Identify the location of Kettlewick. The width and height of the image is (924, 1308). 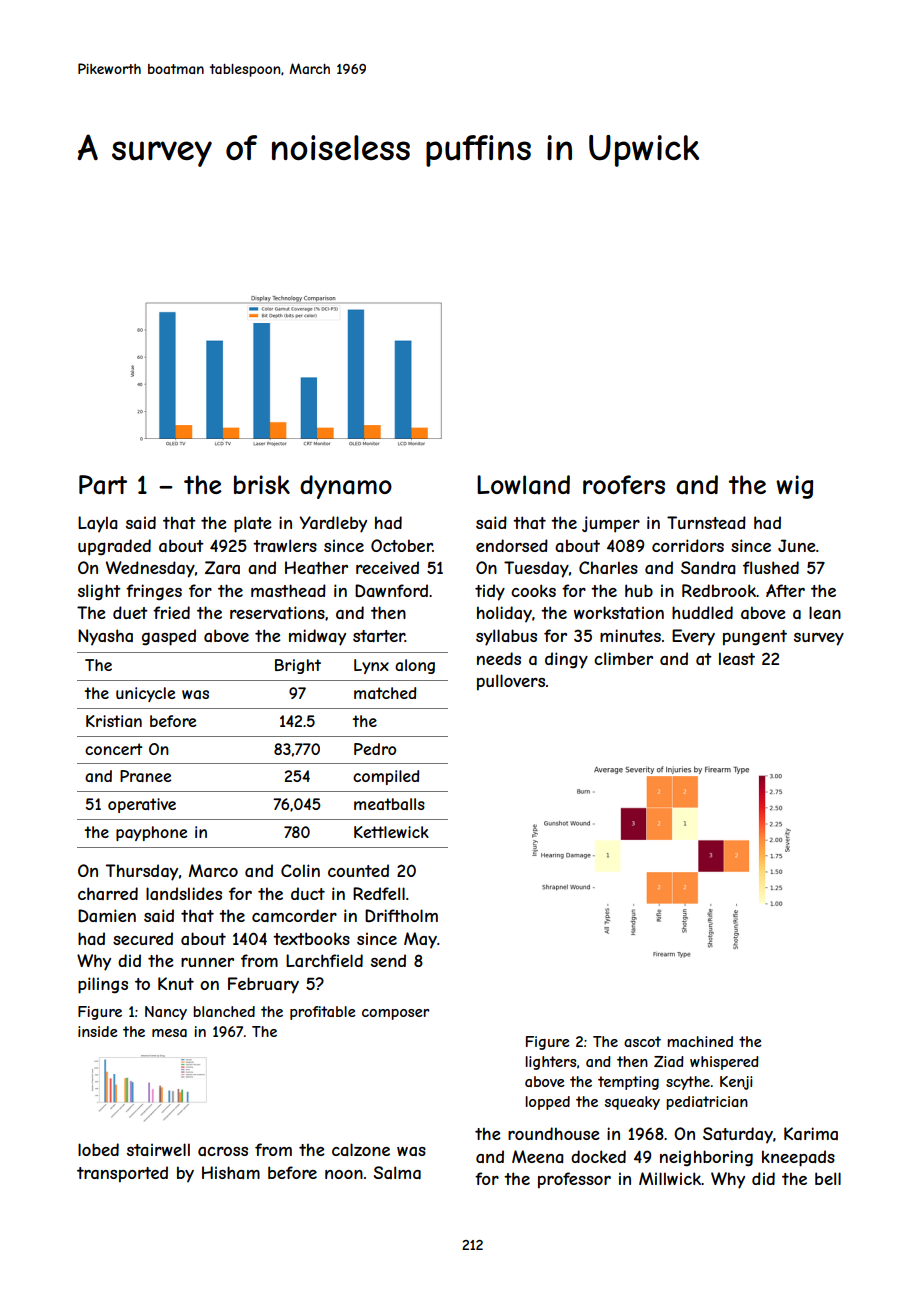
(391, 832).
